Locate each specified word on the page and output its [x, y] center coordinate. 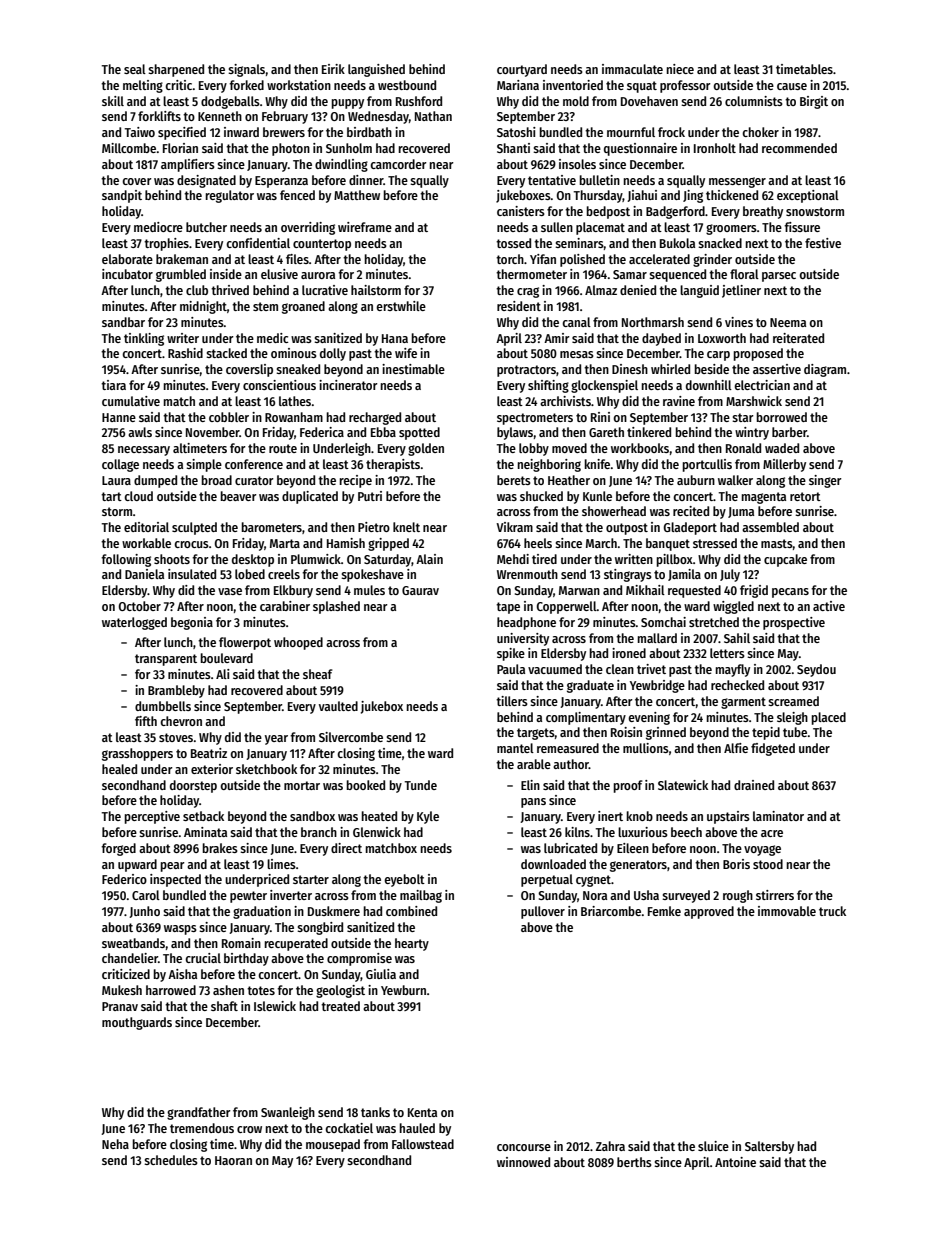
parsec [779, 277]
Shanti [513, 148]
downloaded [553, 864]
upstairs [728, 817]
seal [135, 69]
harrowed [171, 990]
